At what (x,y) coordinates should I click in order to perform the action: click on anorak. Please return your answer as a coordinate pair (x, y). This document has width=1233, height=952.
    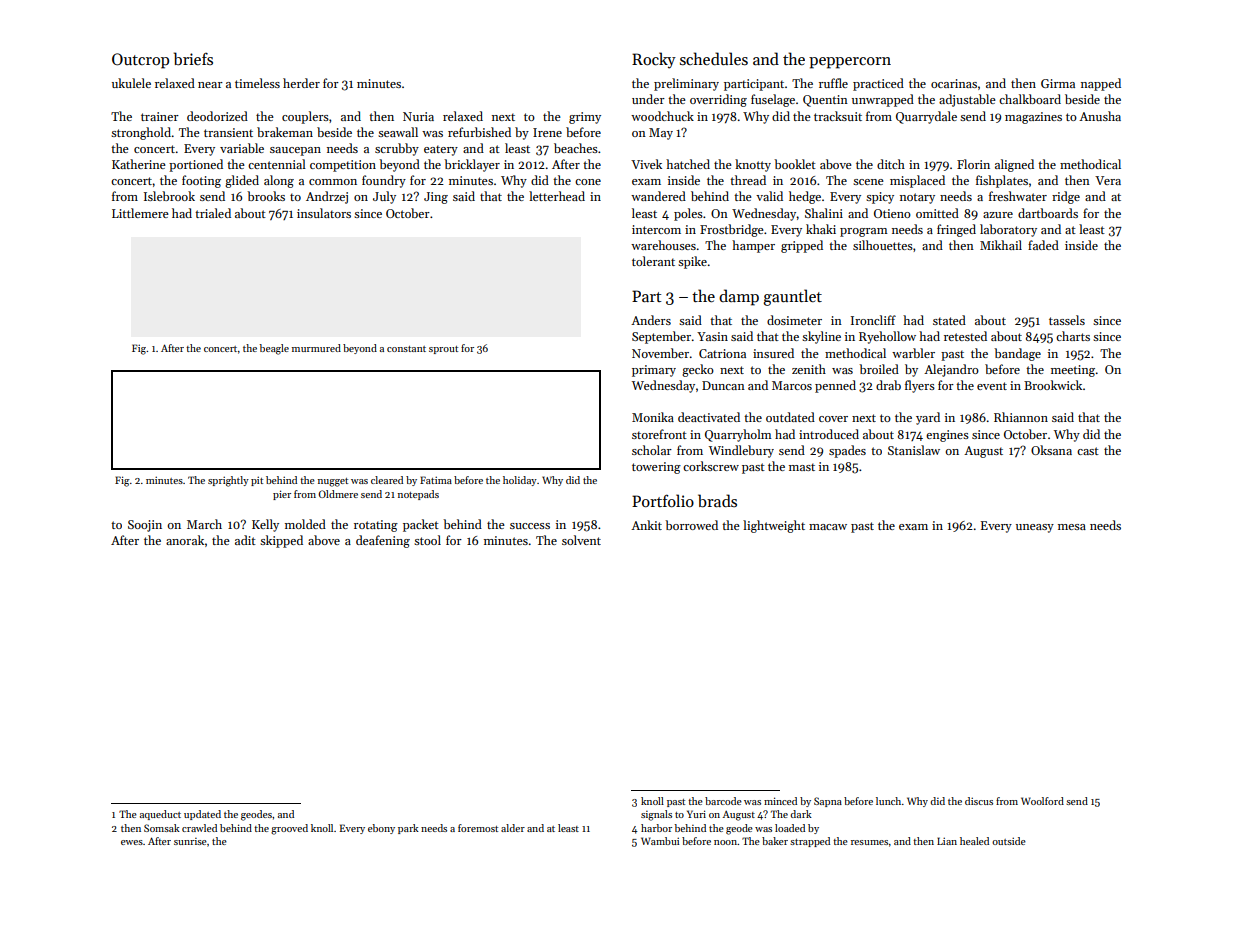
    Looking at the image, I should click on (185, 540).
